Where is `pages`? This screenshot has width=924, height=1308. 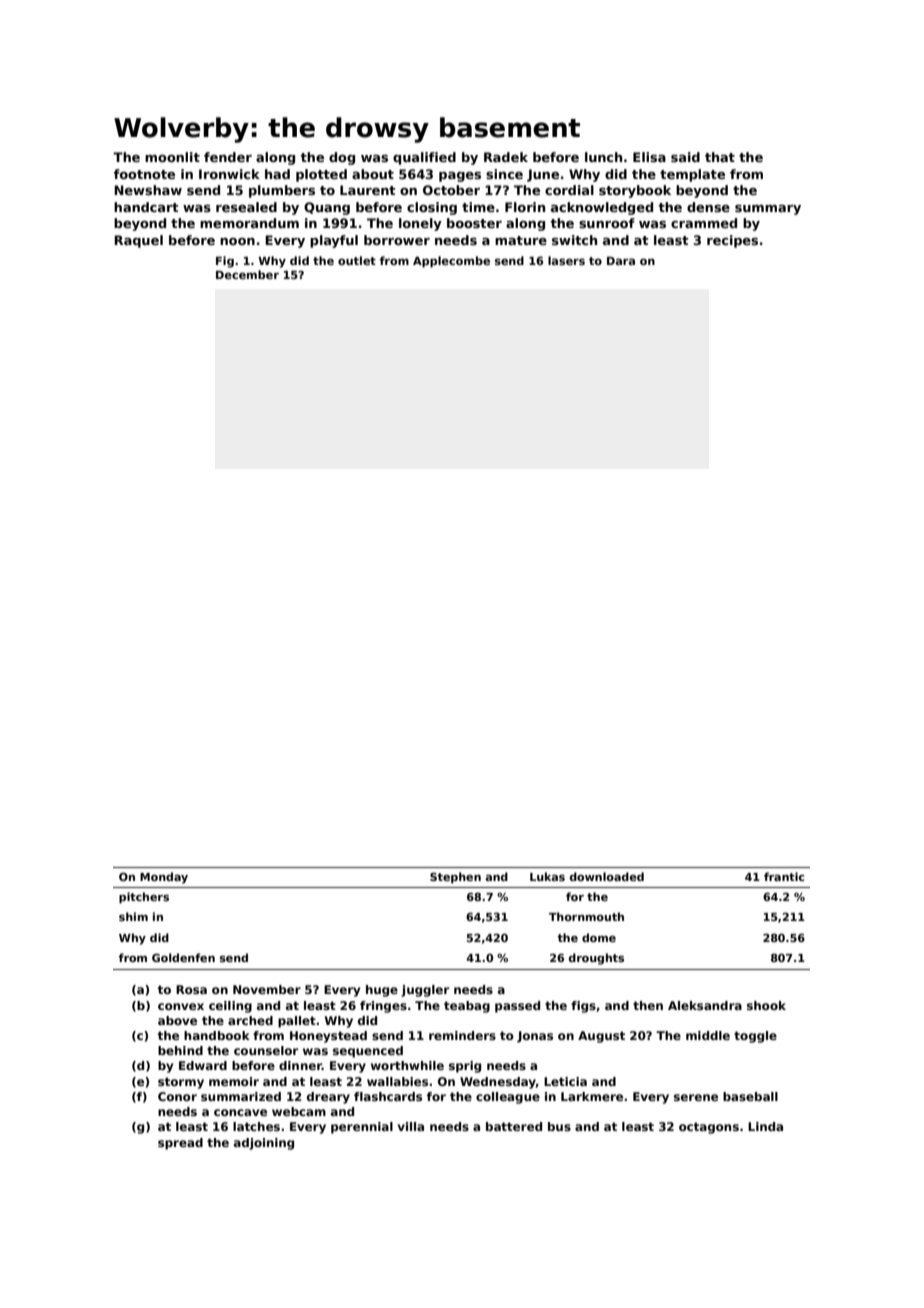
pages is located at coordinates (460, 177).
